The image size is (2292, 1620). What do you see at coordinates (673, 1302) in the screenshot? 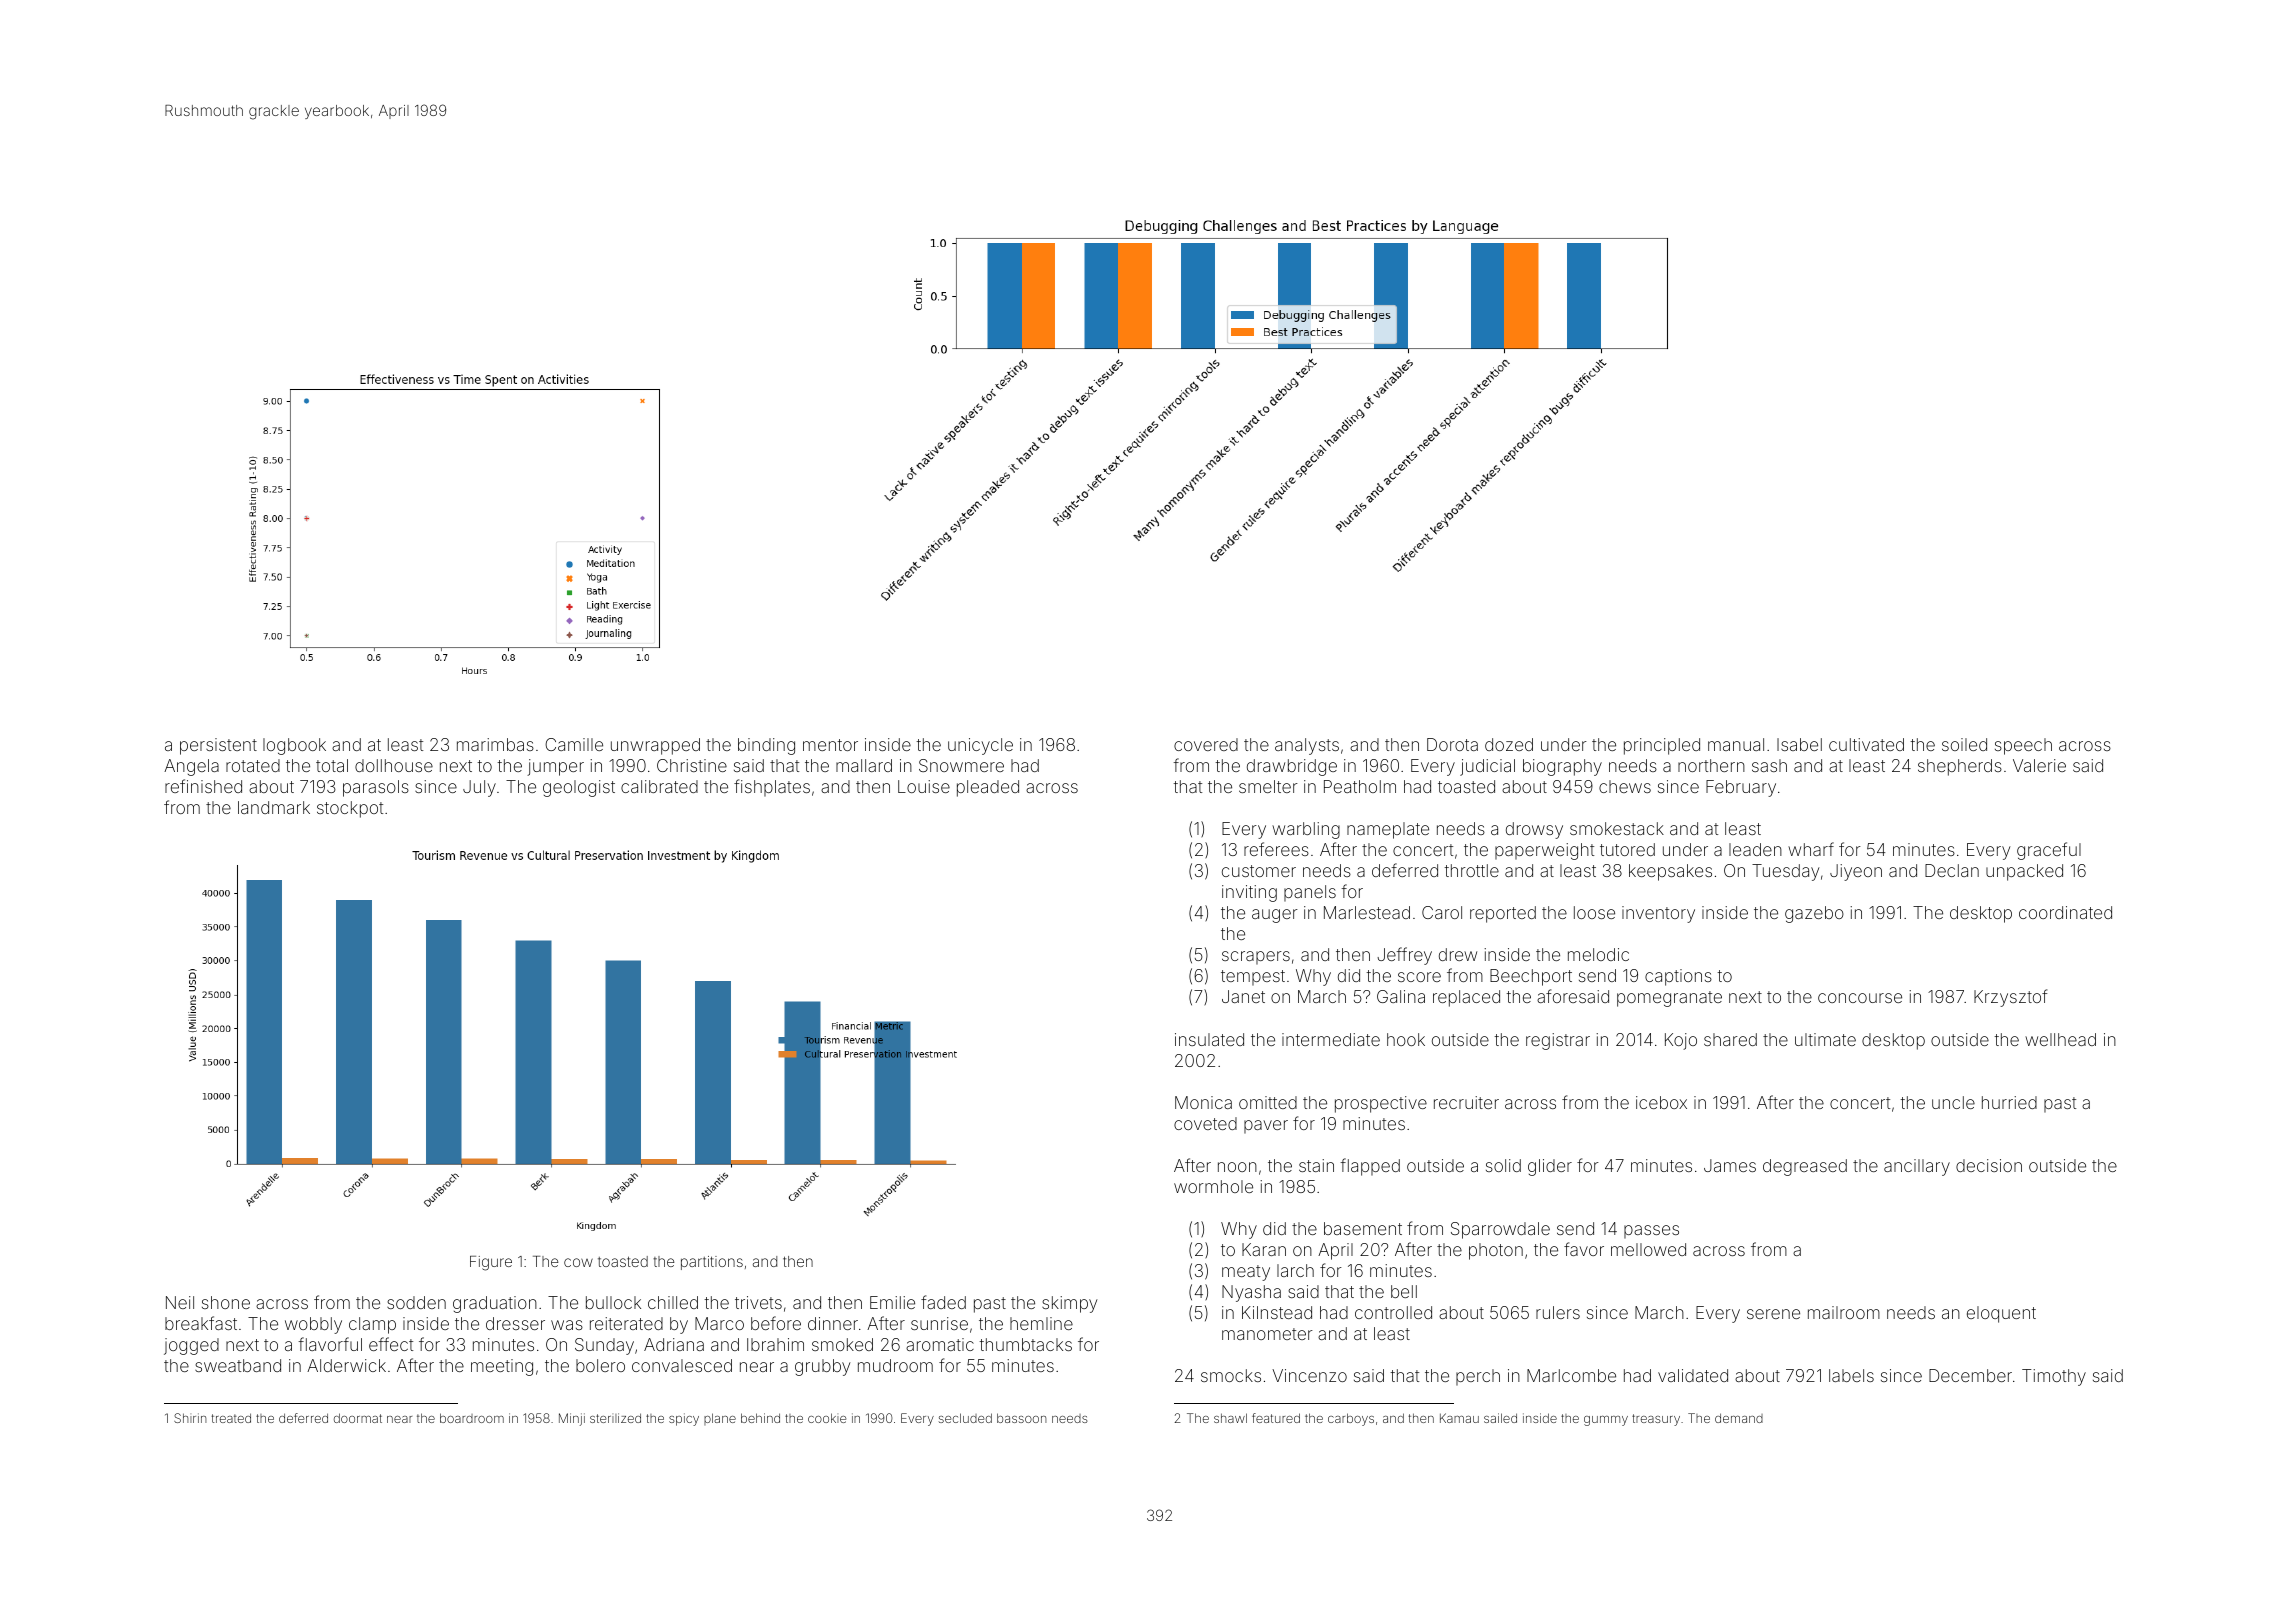
I see `chilled` at bounding box center [673, 1302].
